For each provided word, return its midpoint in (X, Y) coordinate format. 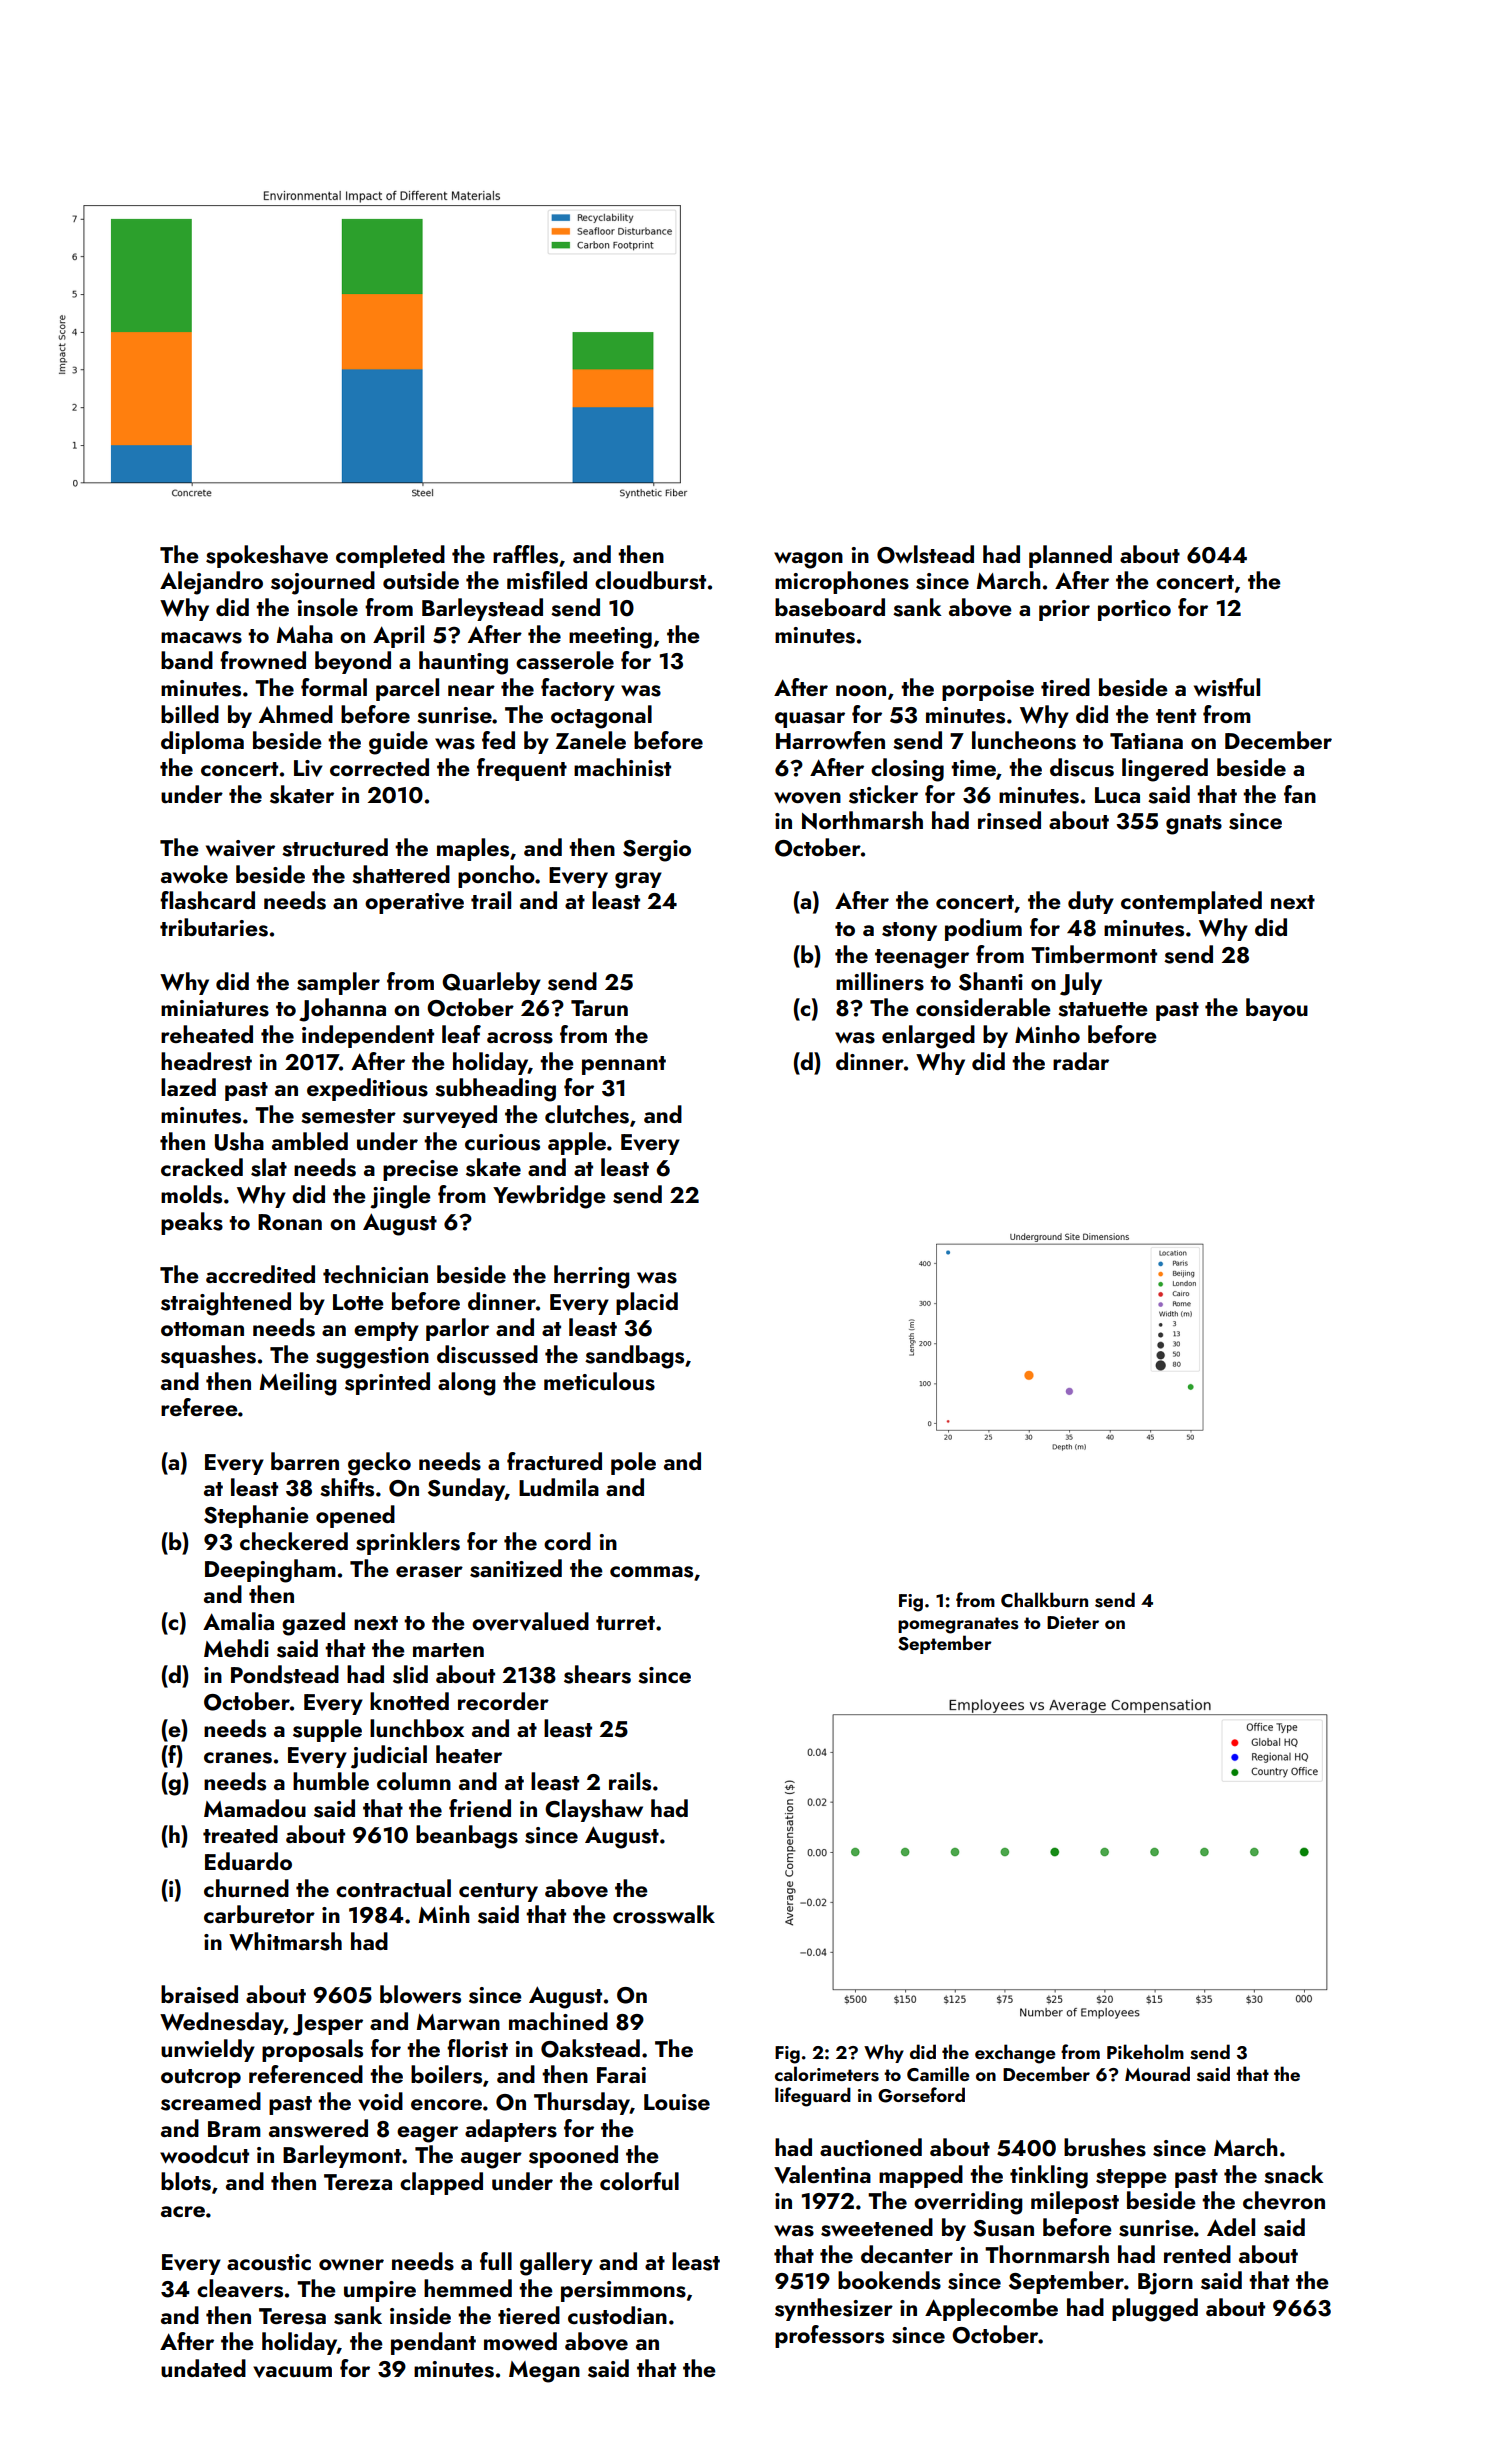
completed (390, 556)
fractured (554, 1461)
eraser (429, 1572)
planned (1070, 556)
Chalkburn (1044, 1600)
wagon (808, 560)
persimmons (623, 2291)
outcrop (201, 2078)
